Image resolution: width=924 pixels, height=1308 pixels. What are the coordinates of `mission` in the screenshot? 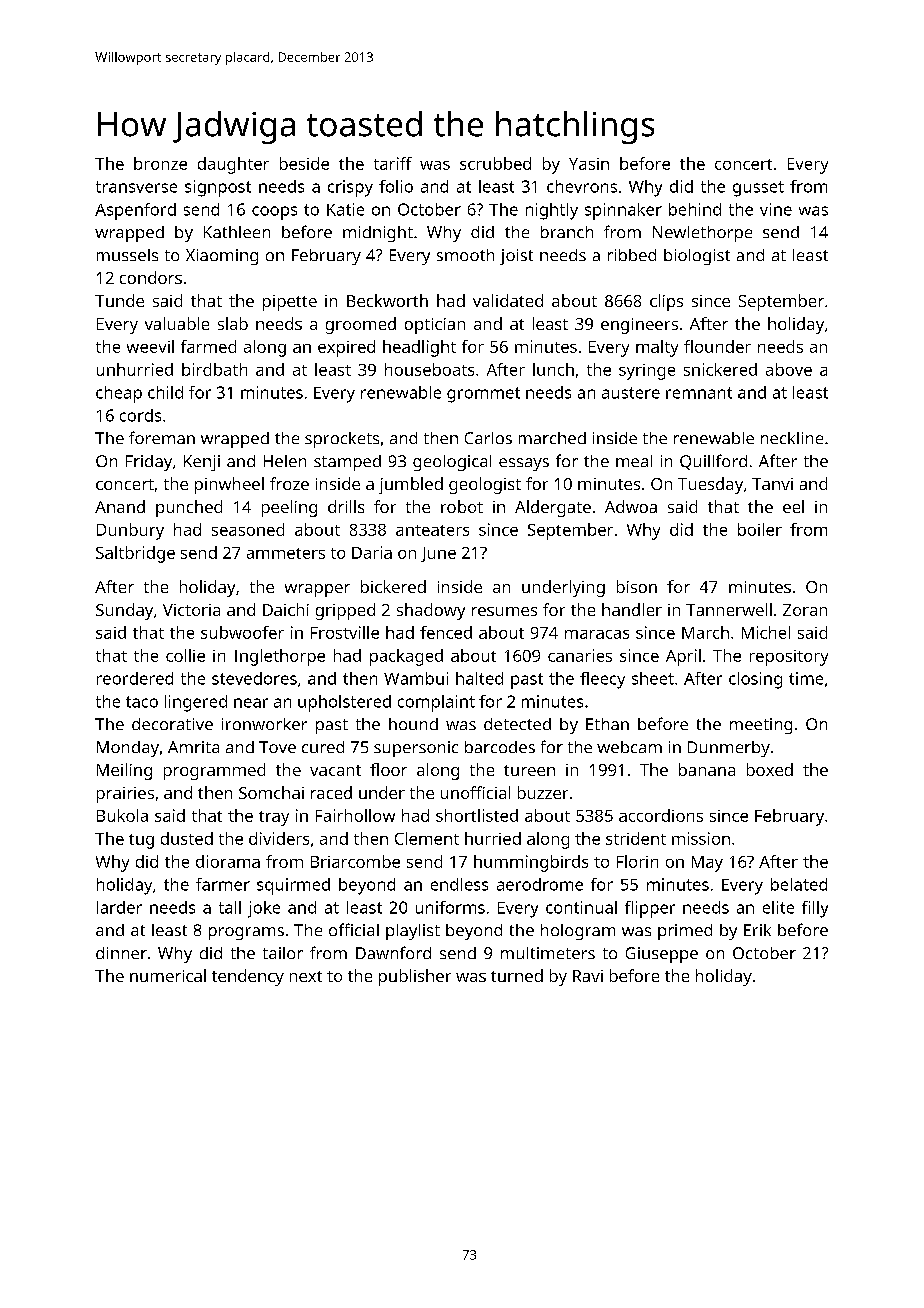 It's located at (701, 838).
